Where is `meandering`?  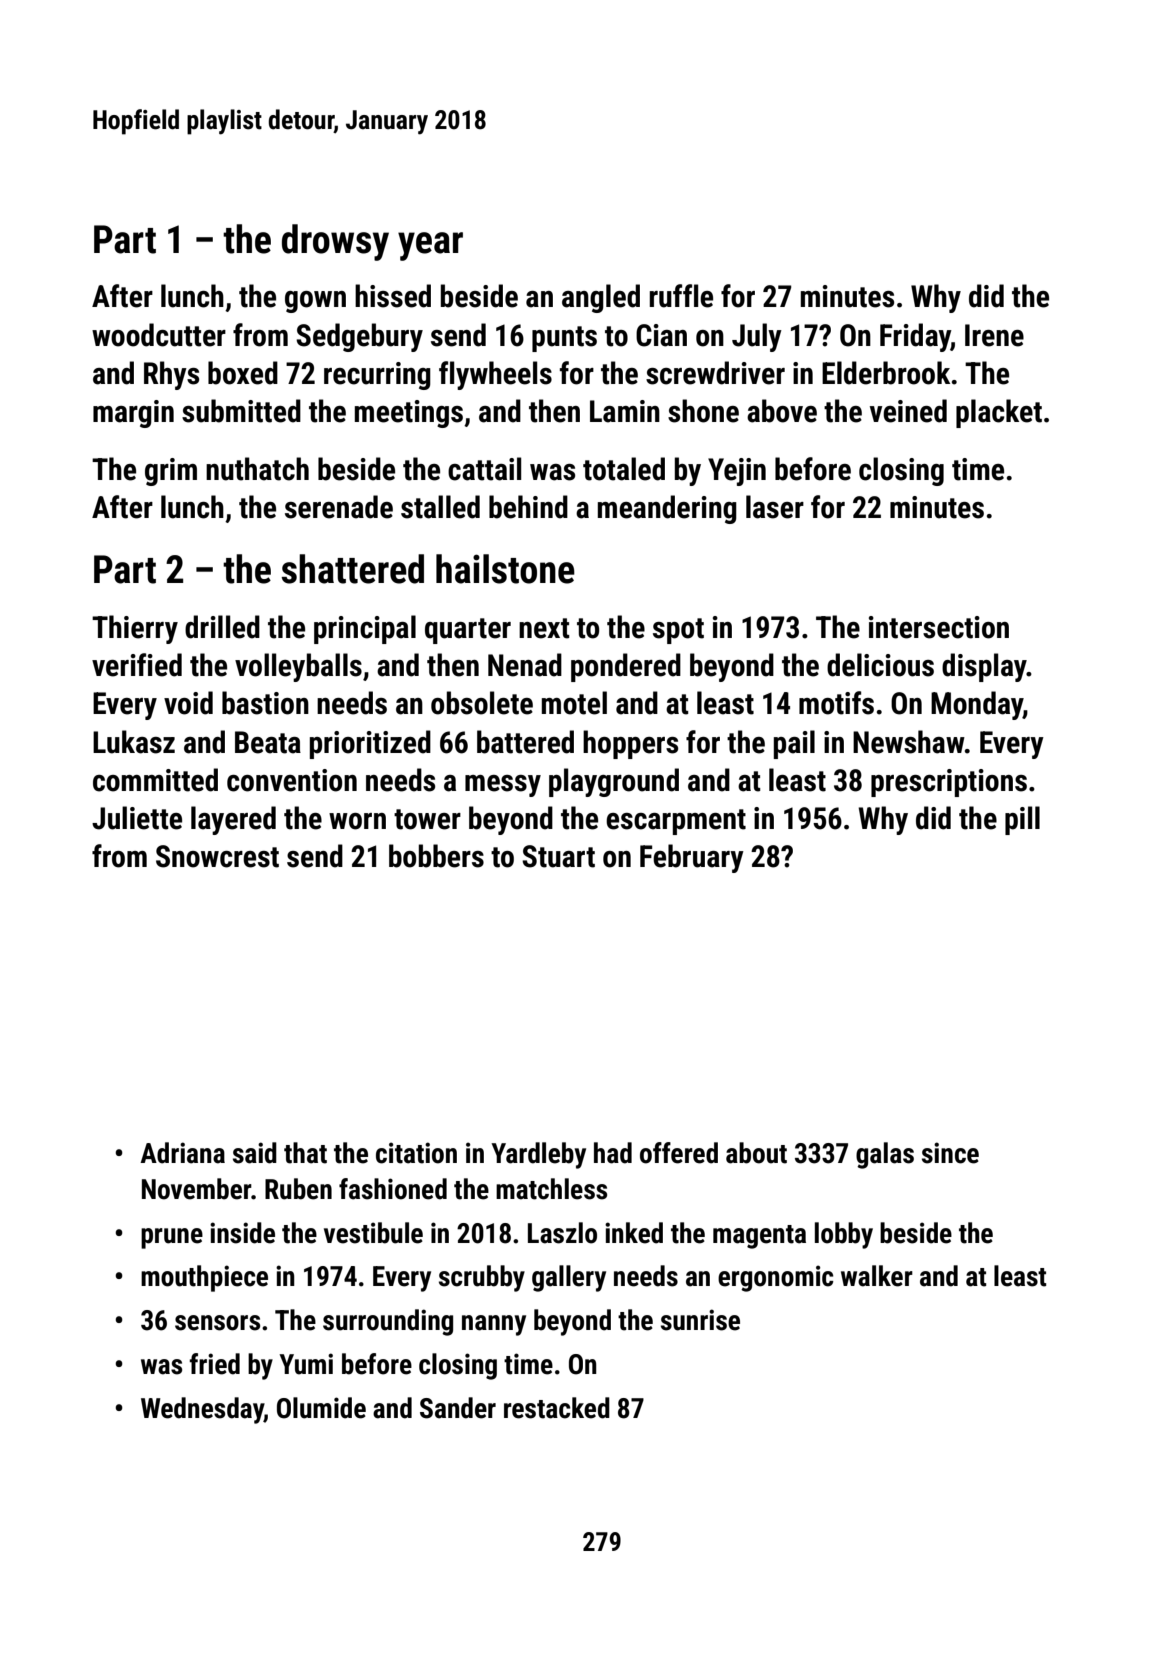 meandering is located at coordinates (667, 509).
